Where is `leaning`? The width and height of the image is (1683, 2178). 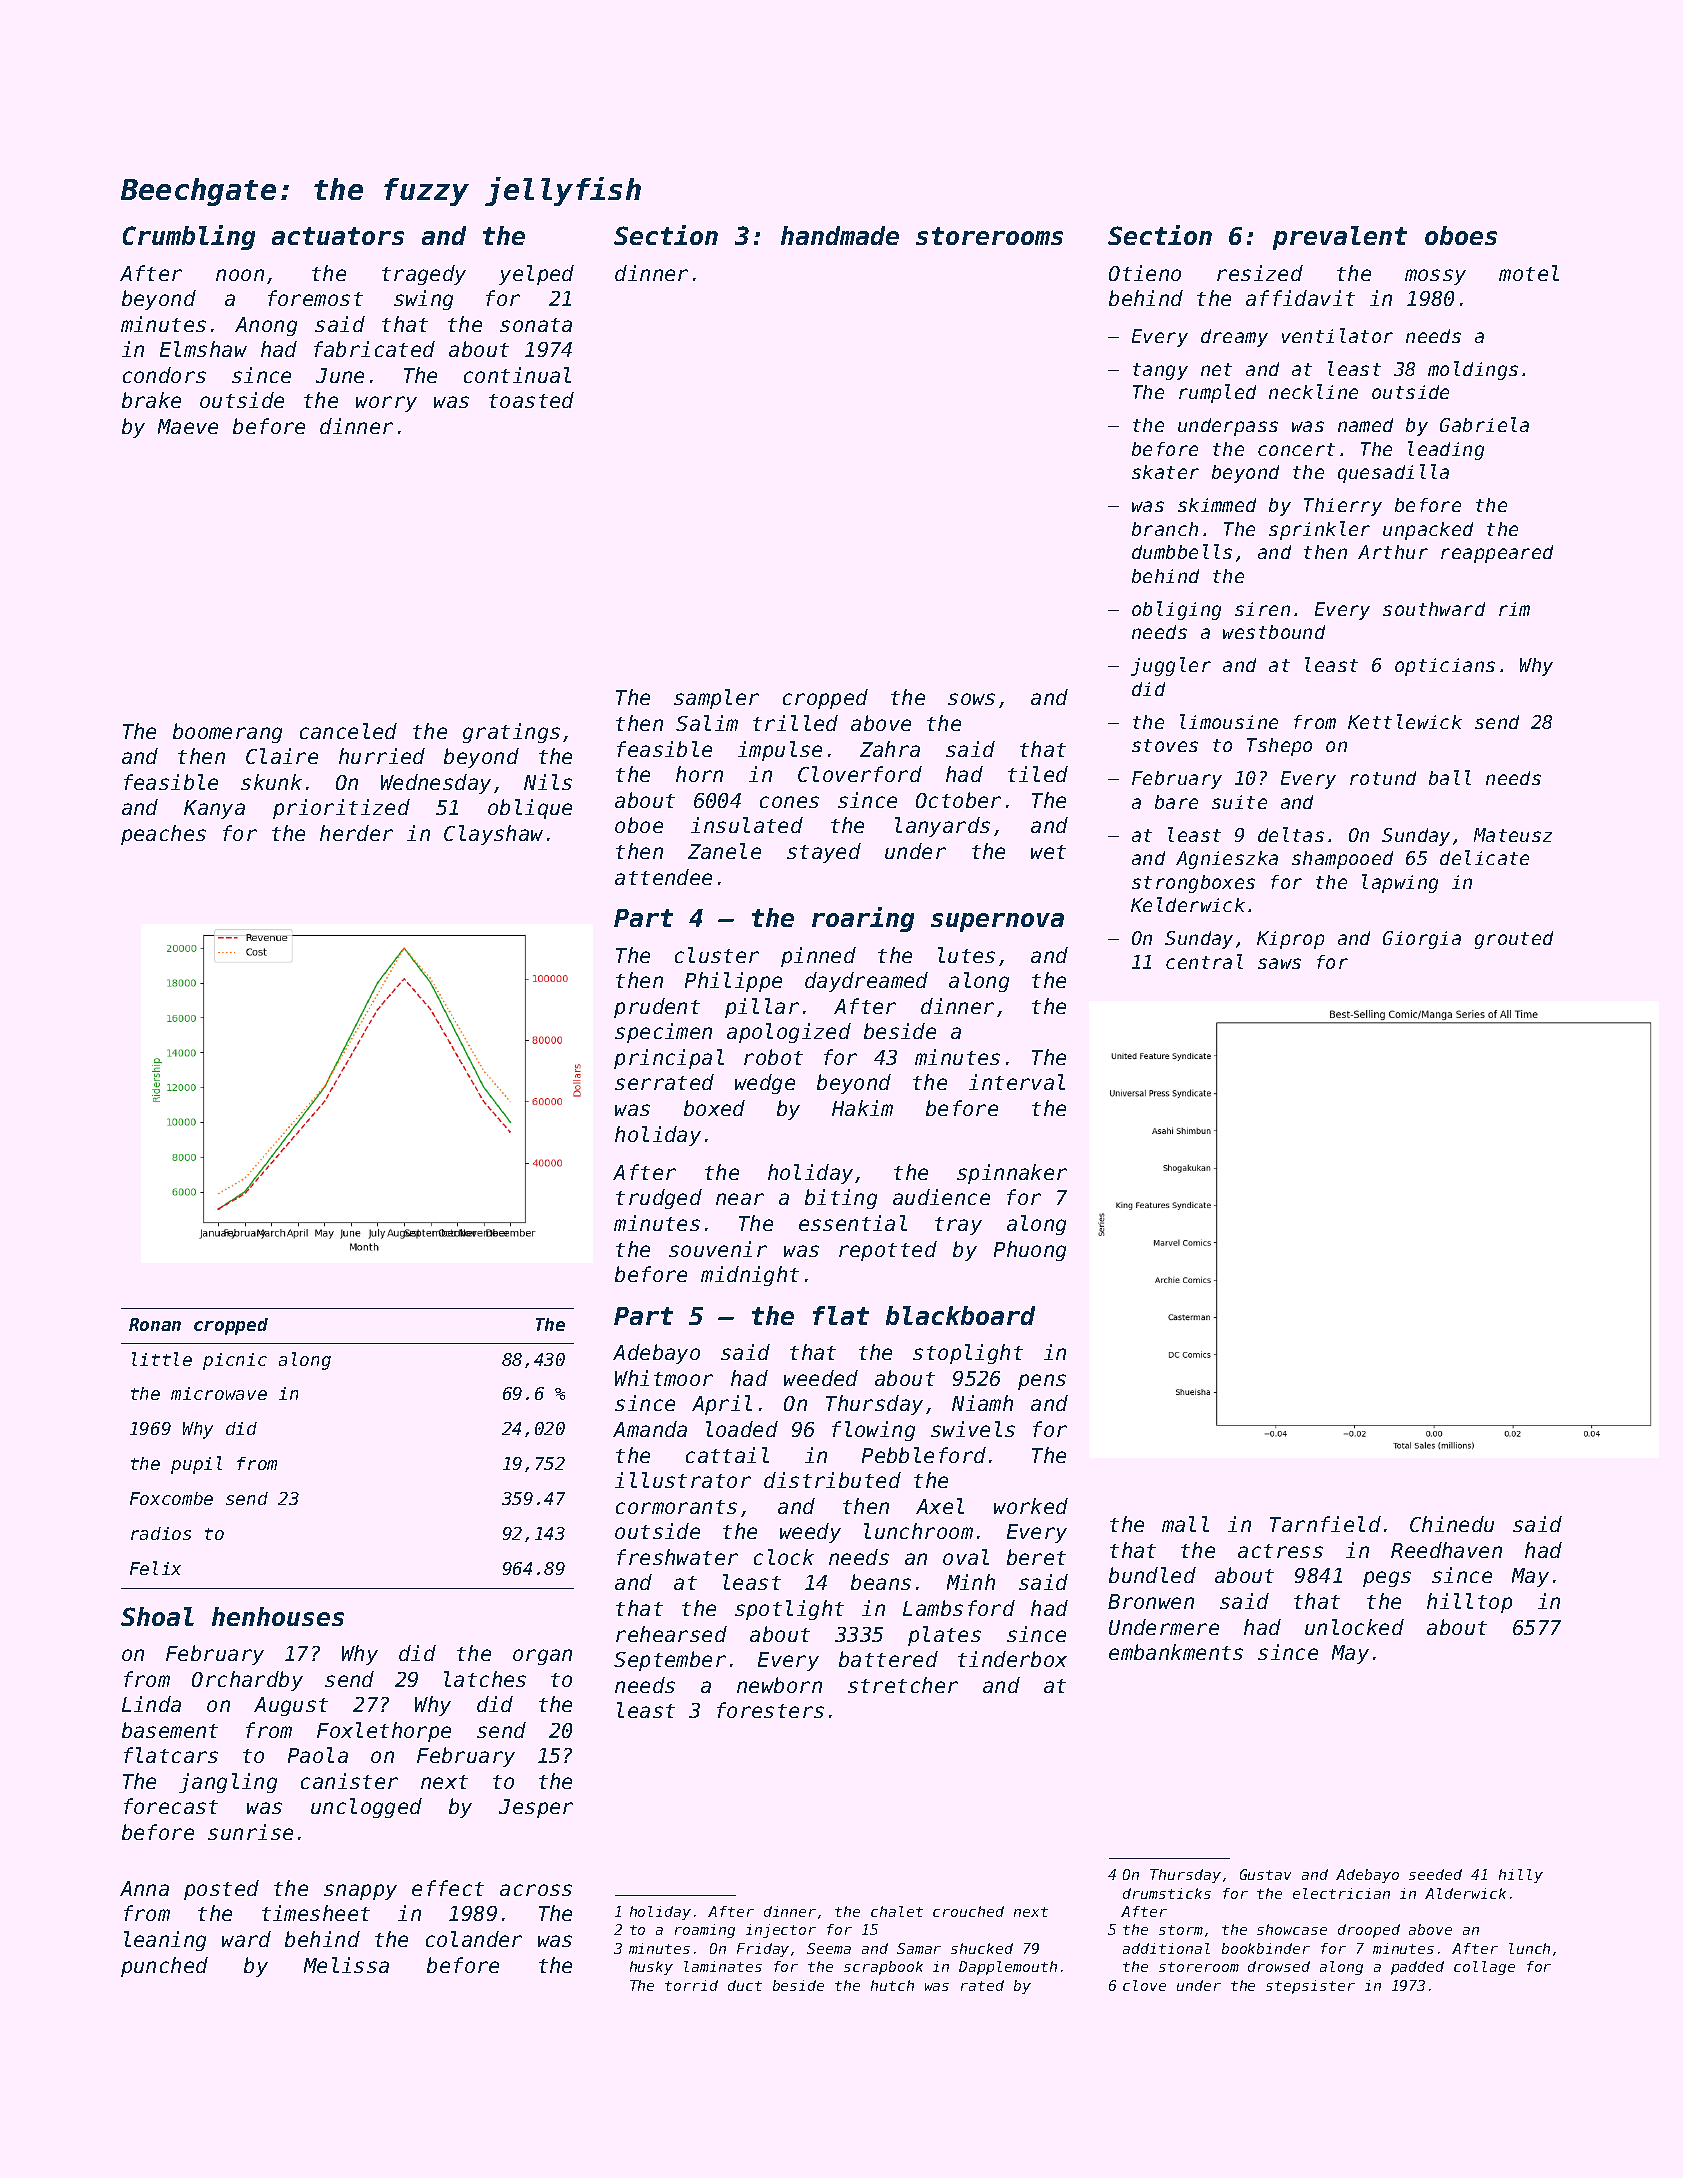 leaning is located at coordinates (165, 1941).
